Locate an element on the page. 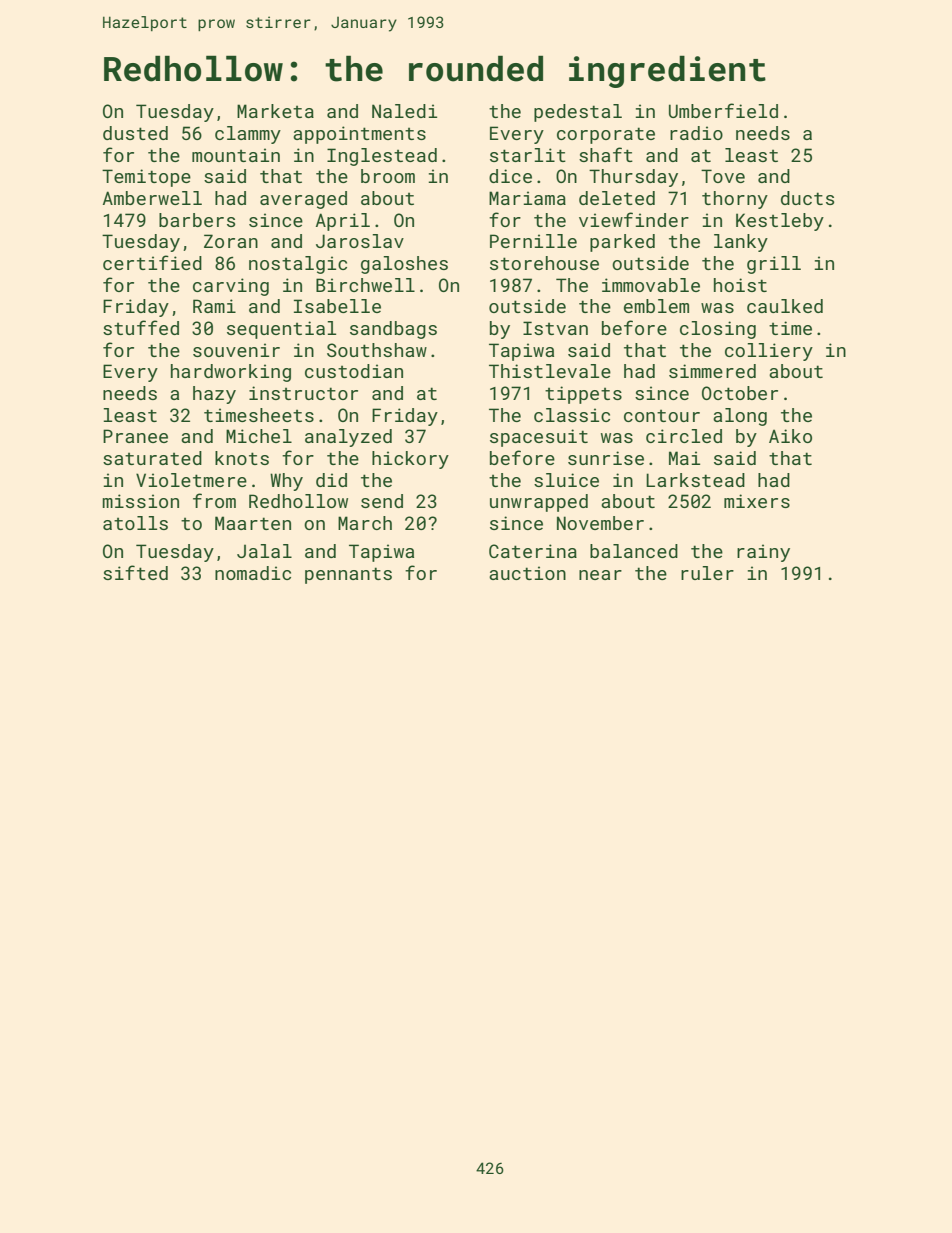 The image size is (952, 1233). corporate is located at coordinates (606, 135).
